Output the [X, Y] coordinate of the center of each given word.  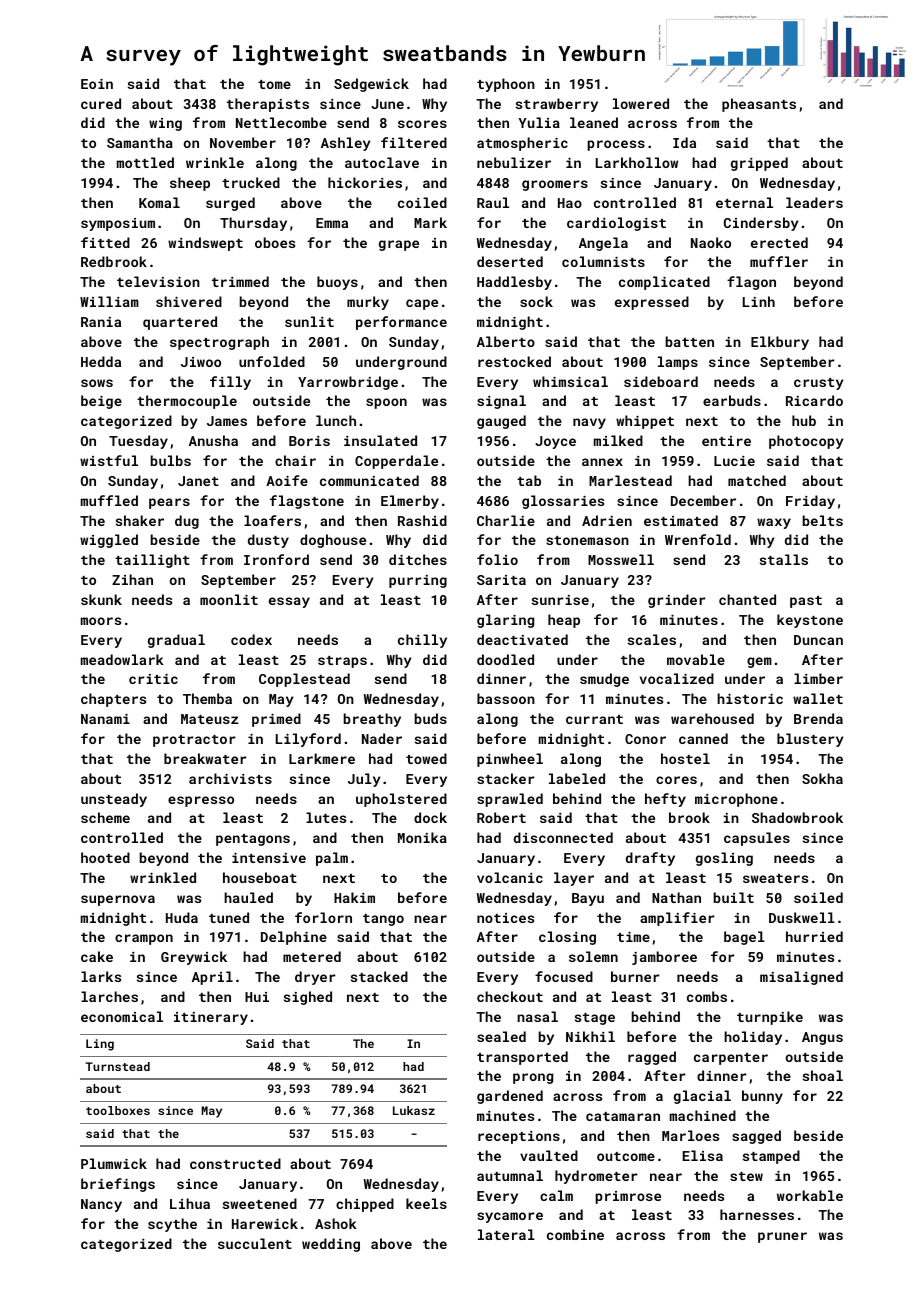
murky [368, 303]
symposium [118, 224]
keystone [810, 621]
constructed [235, 1163]
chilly [422, 641]
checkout [510, 996]
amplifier [677, 919]
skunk [101, 599]
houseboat [260, 877]
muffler [779, 261]
